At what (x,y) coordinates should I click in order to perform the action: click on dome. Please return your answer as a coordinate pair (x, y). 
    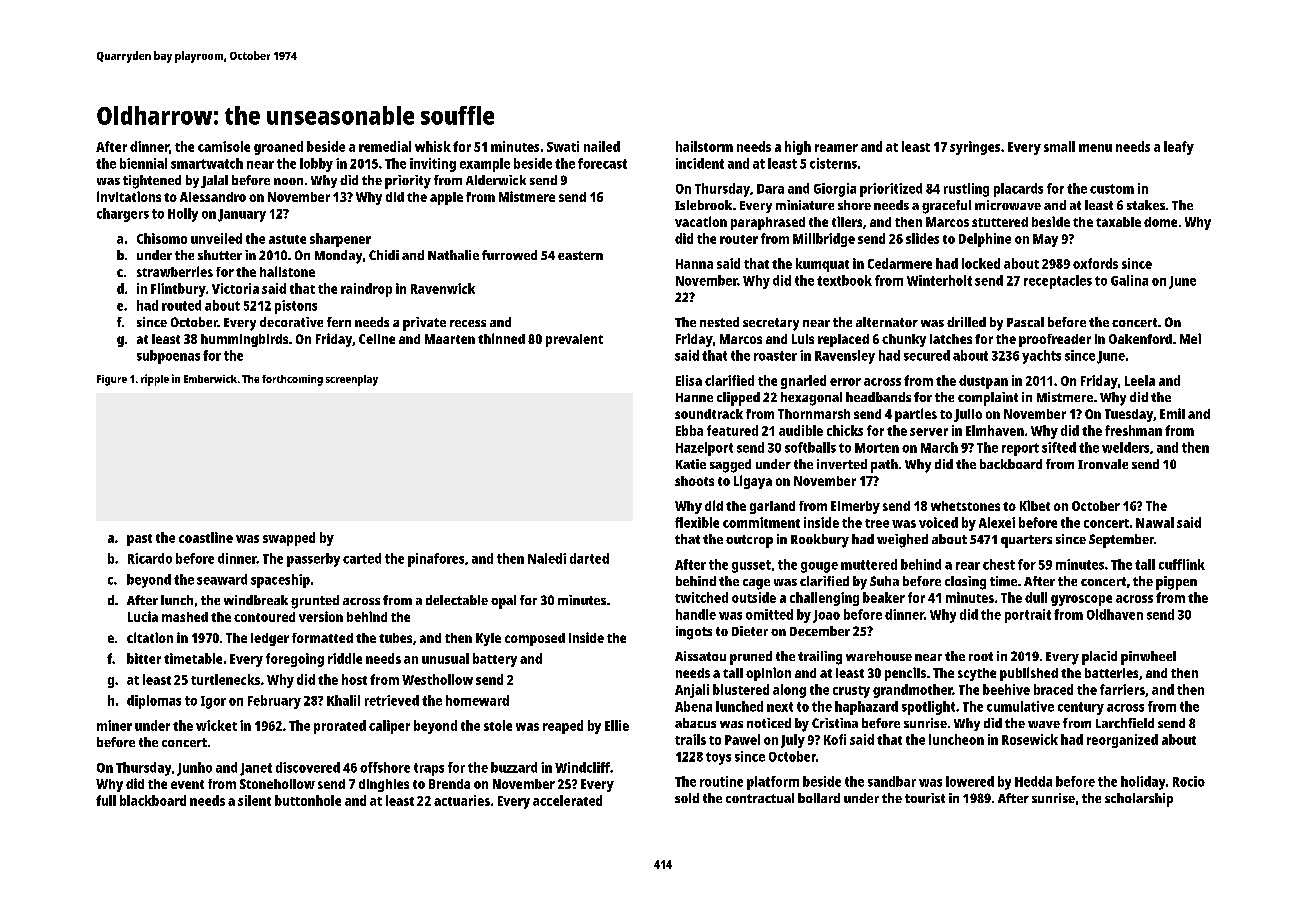
    Looking at the image, I should click on (1160, 222).
